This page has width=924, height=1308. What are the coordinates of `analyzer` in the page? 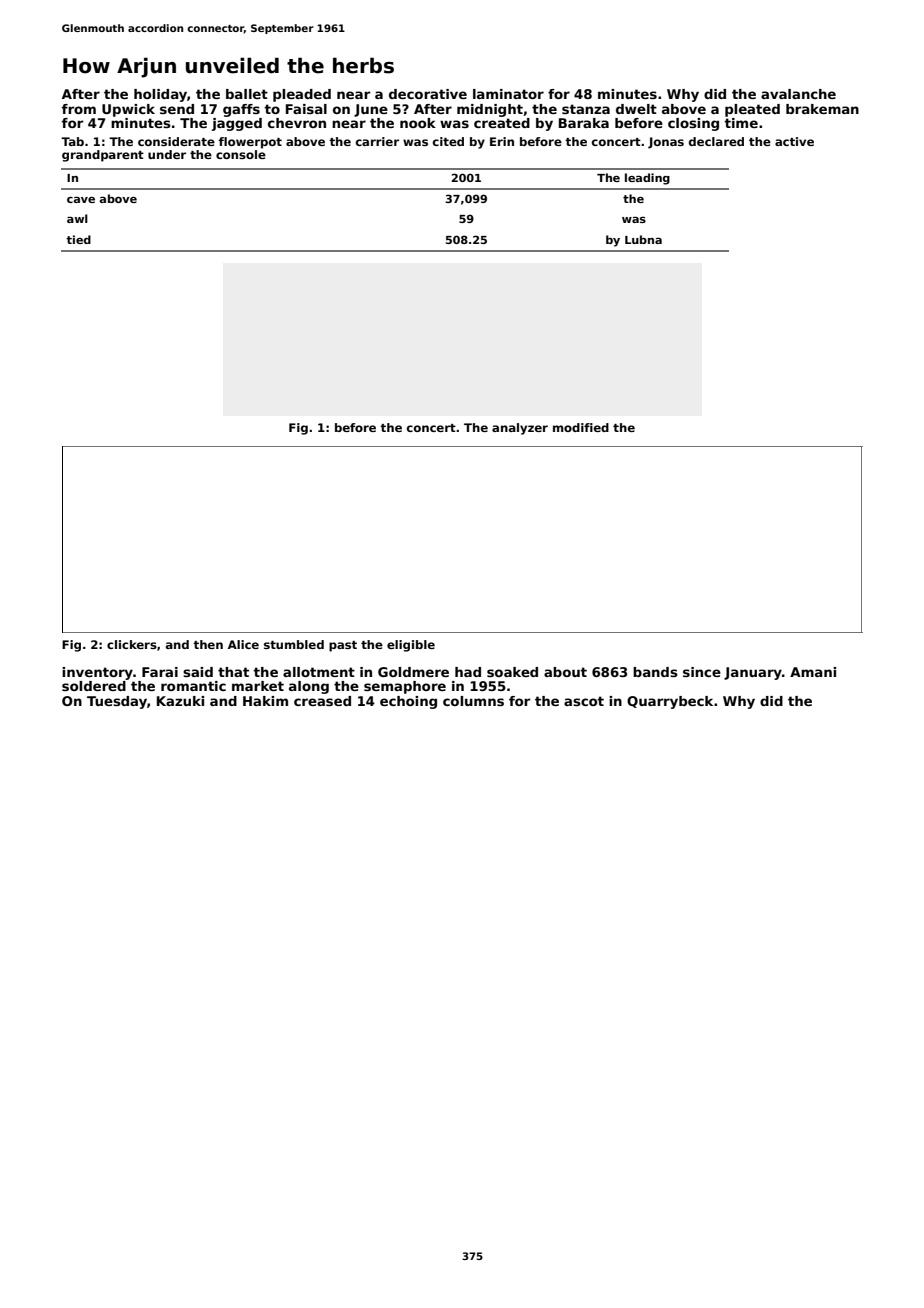 It's located at (520, 429).
